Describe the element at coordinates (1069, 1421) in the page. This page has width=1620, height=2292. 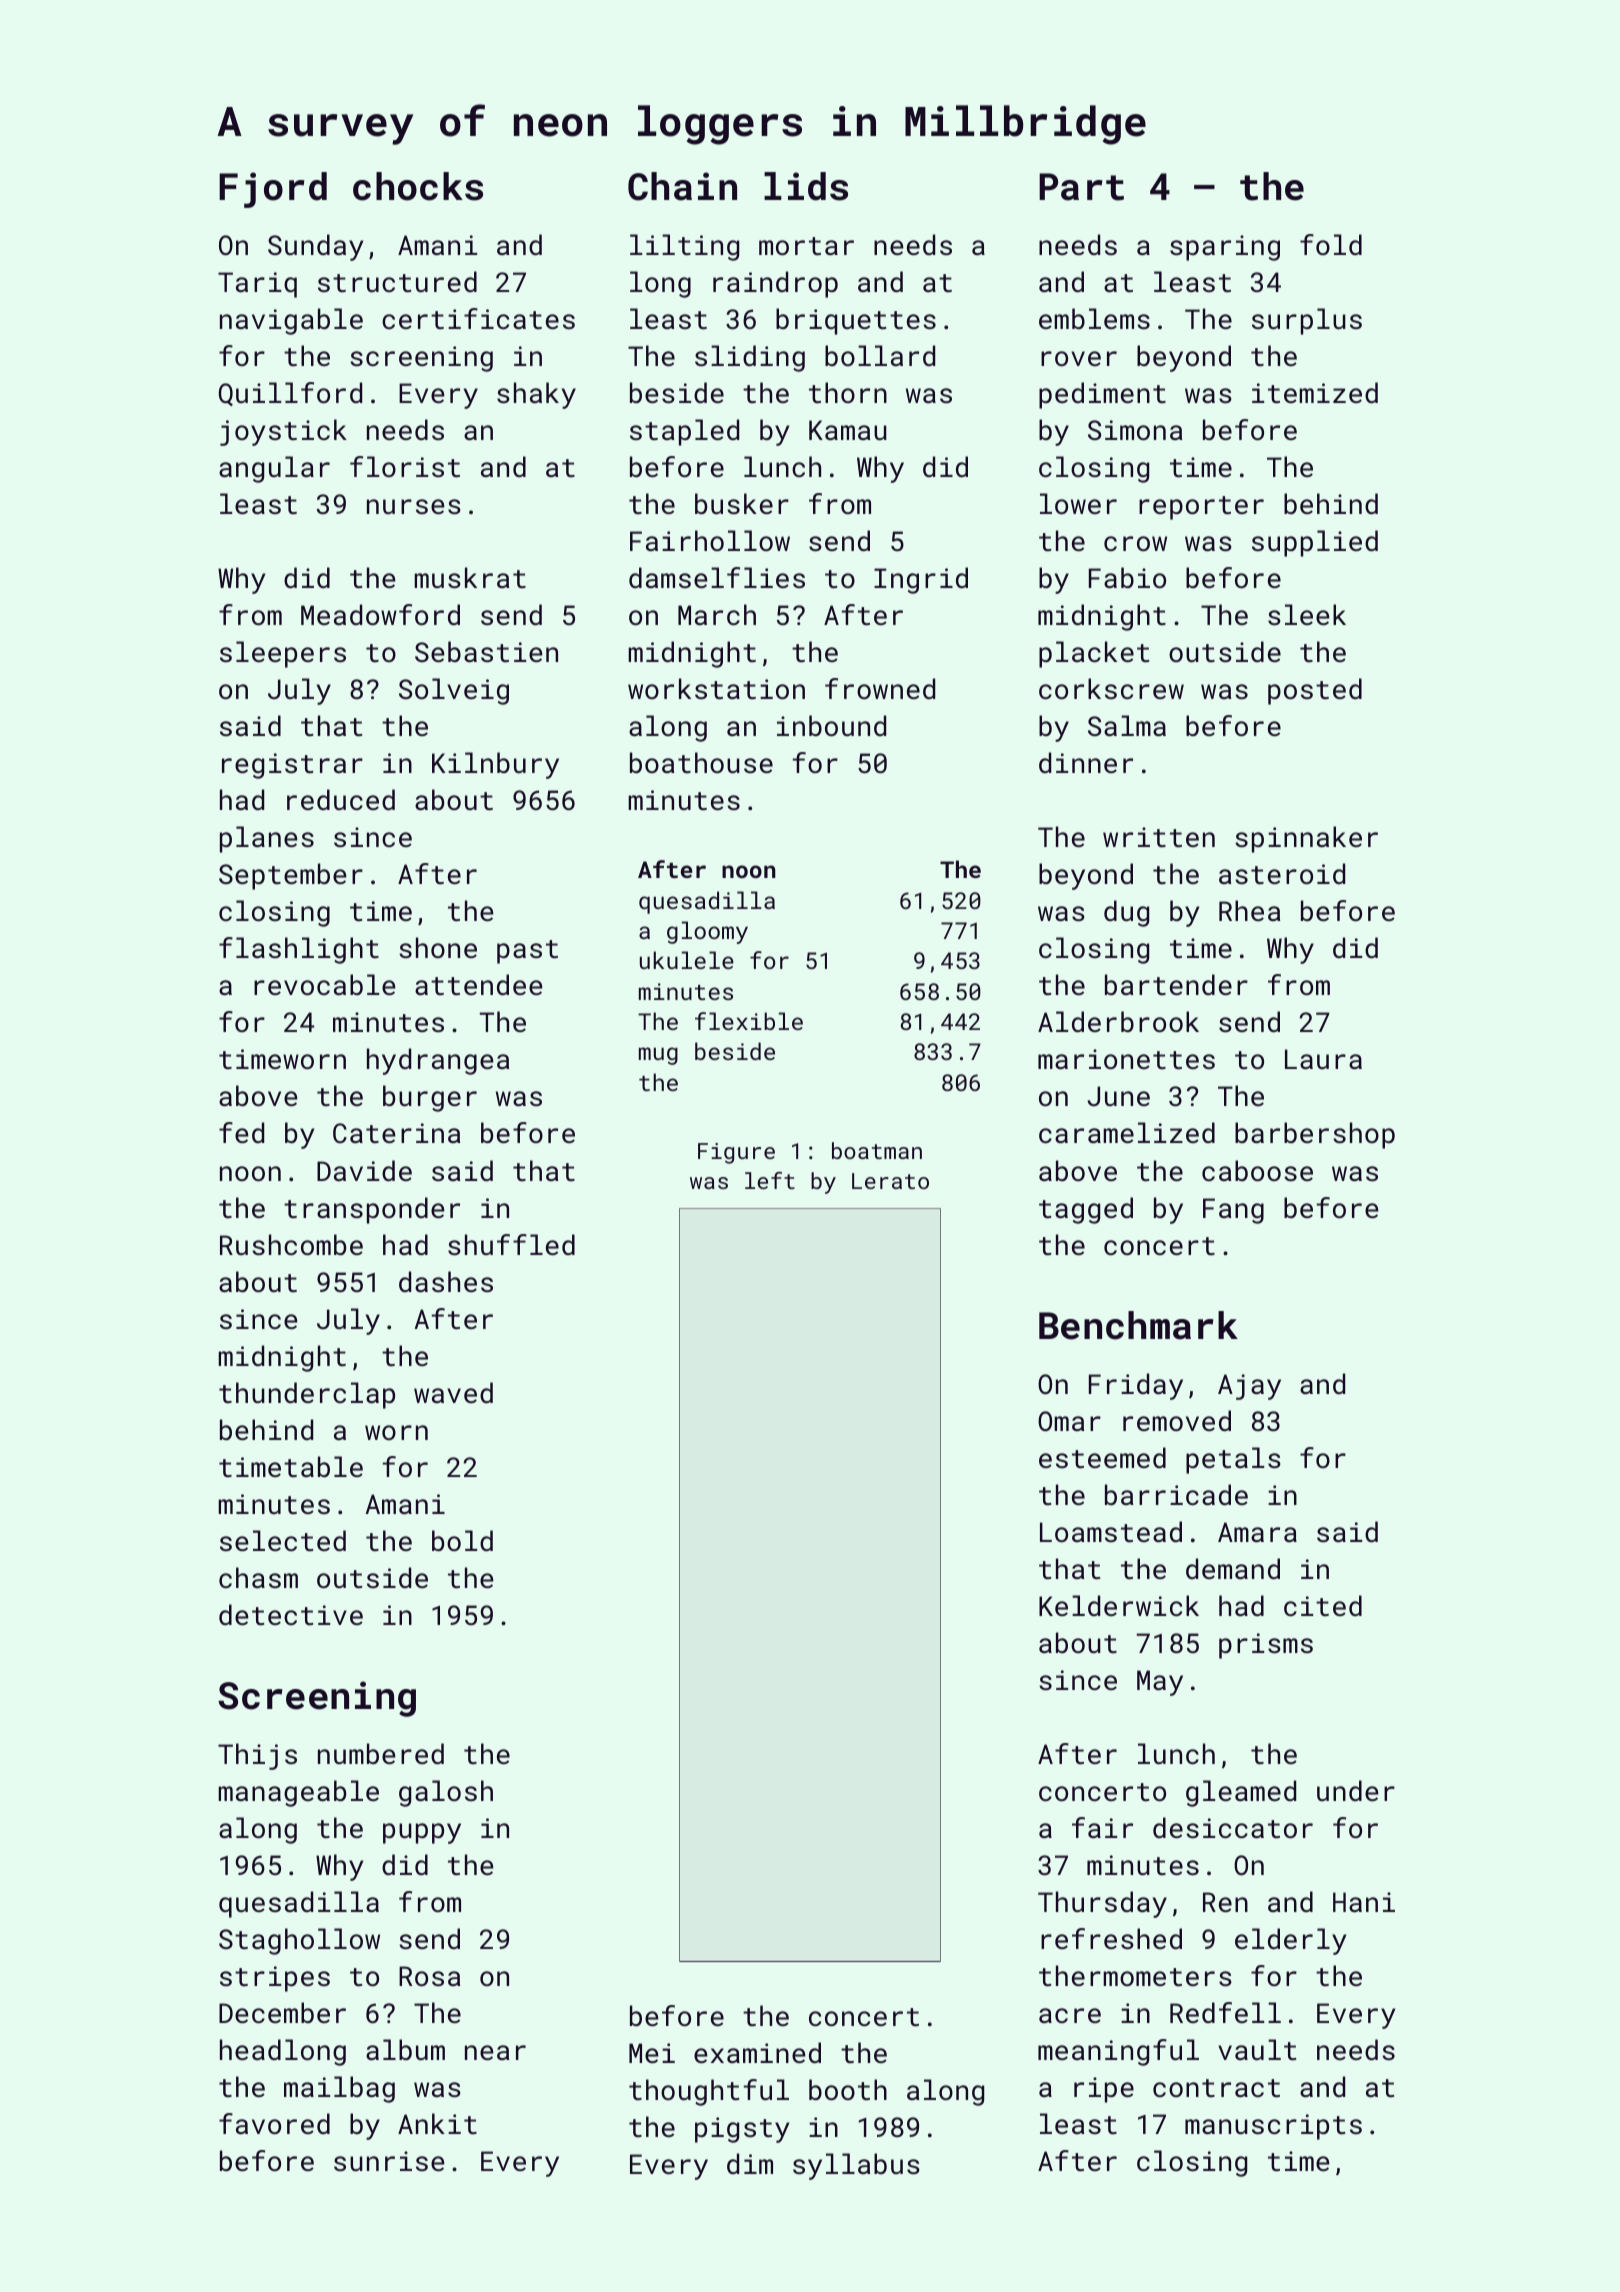
I see `Omar` at that location.
